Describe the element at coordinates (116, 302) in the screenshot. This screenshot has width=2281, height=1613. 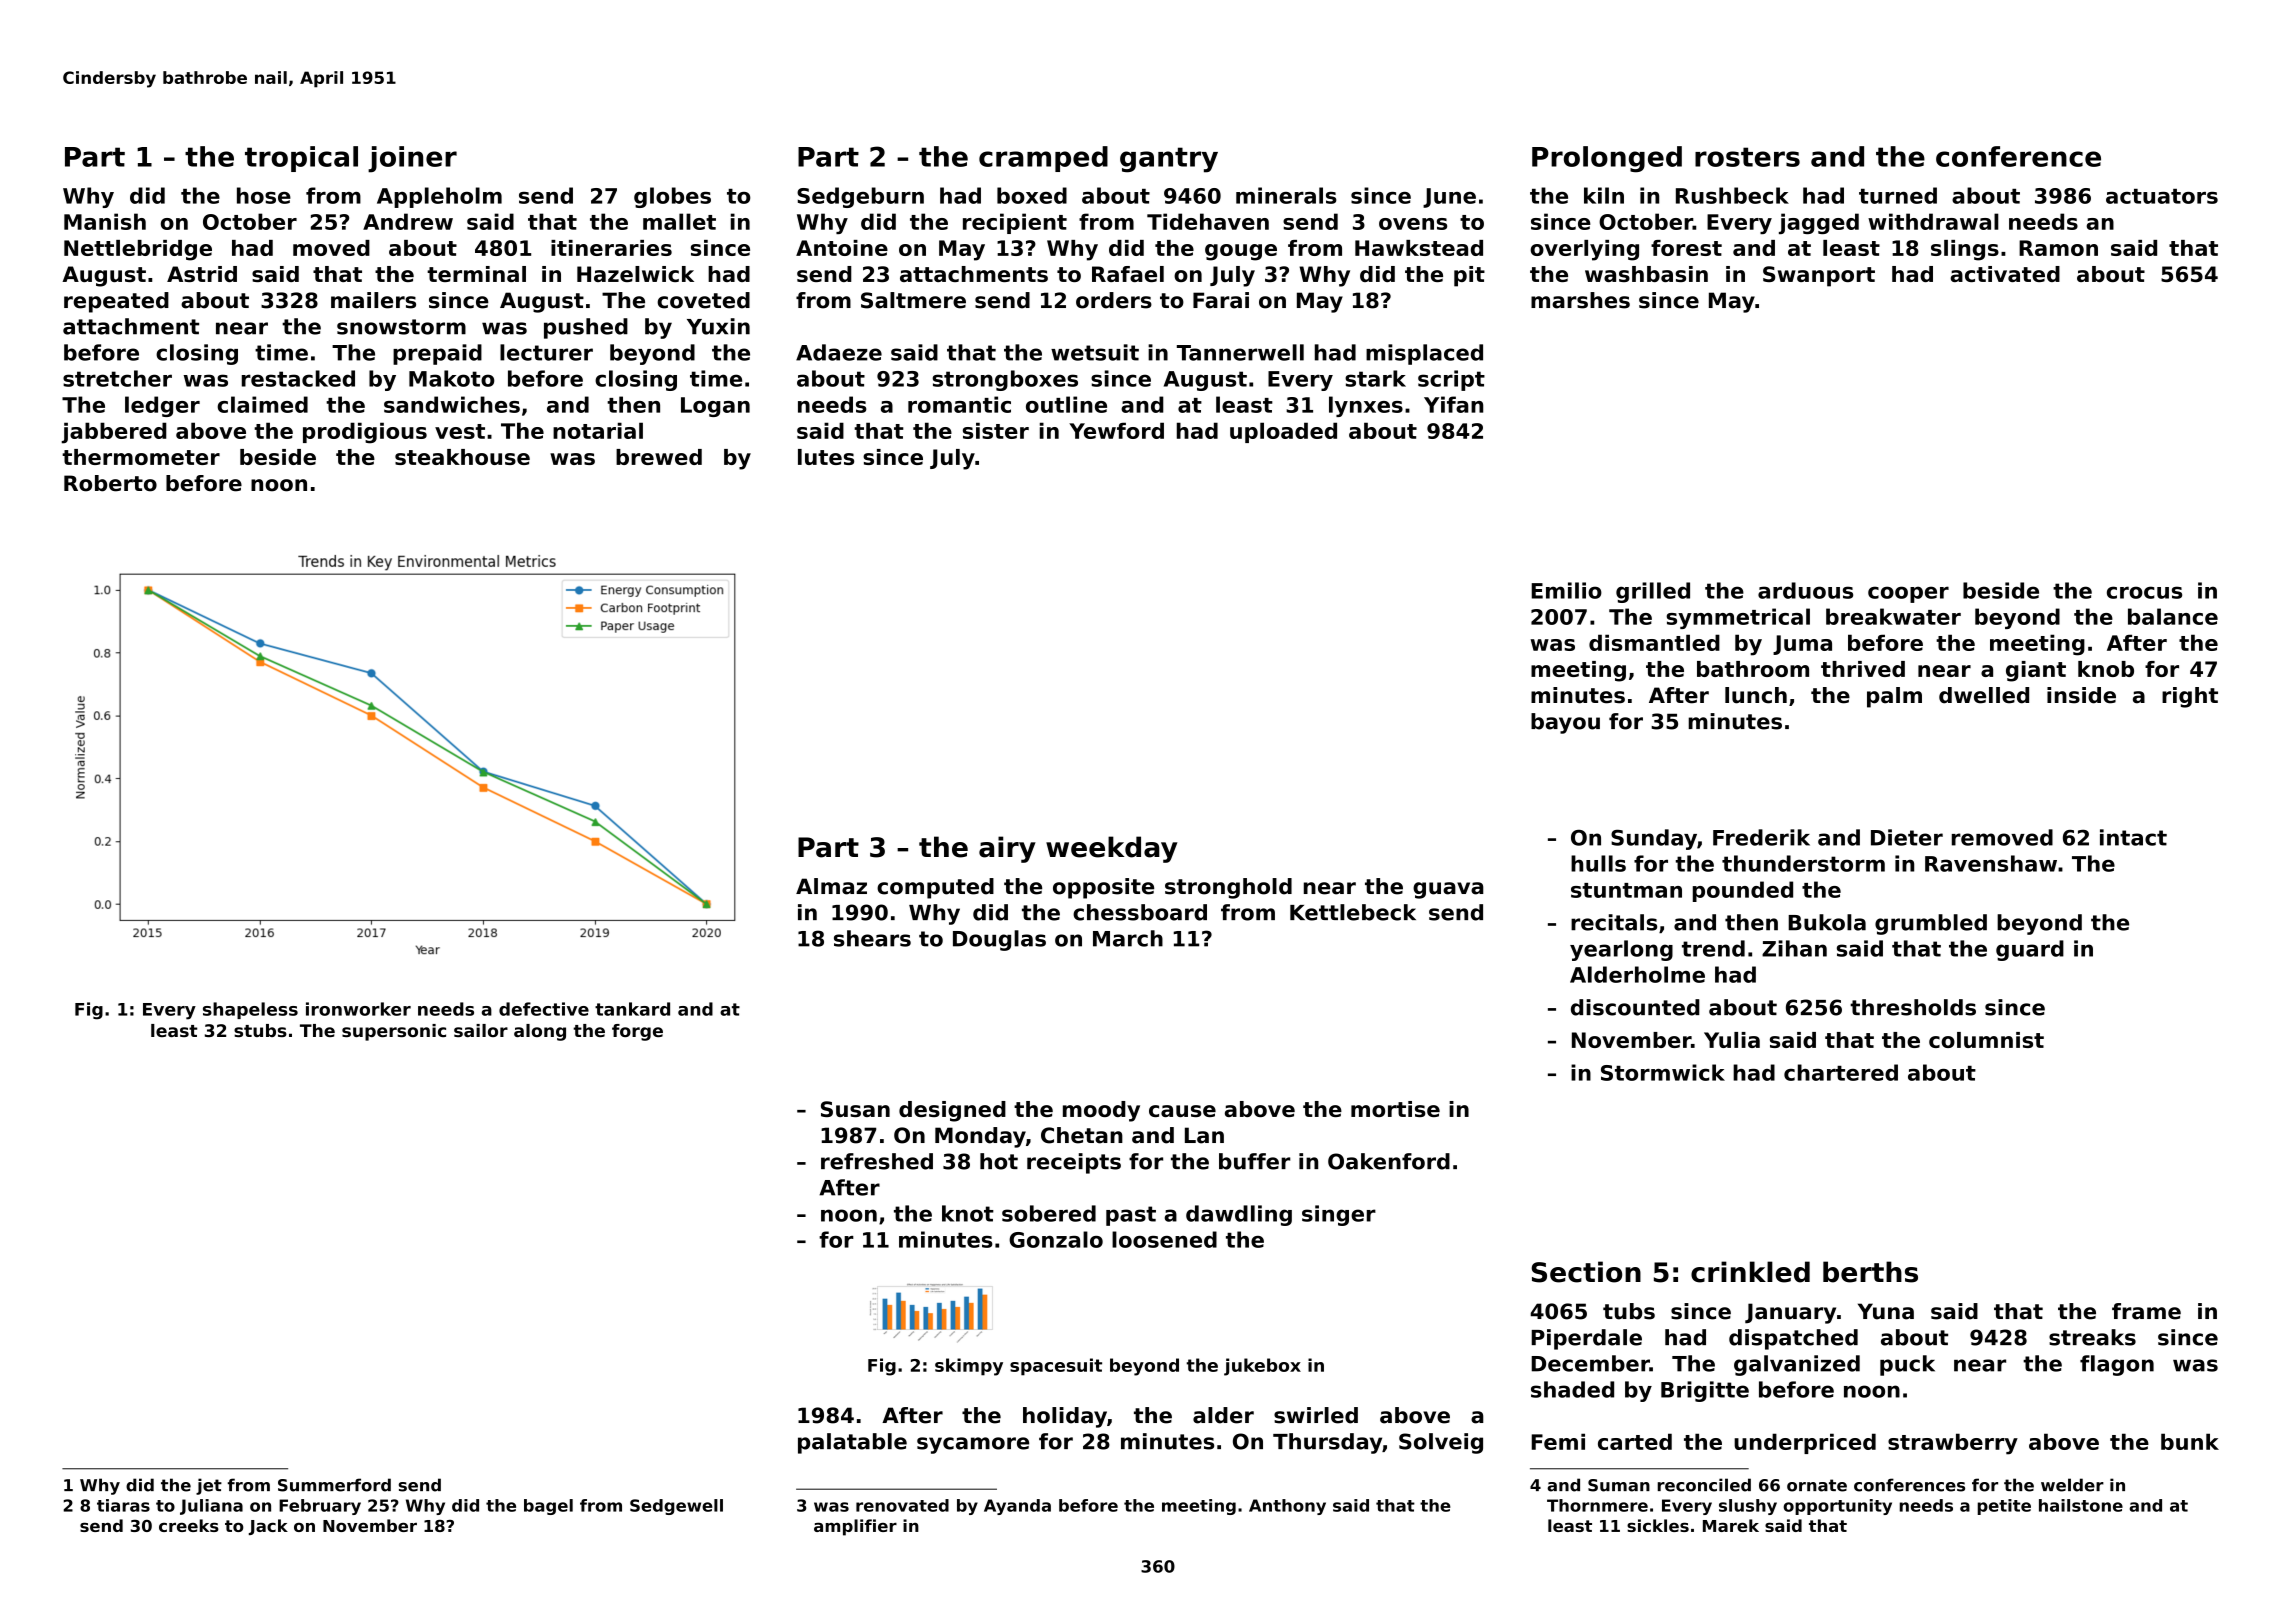
I see `repeated` at that location.
